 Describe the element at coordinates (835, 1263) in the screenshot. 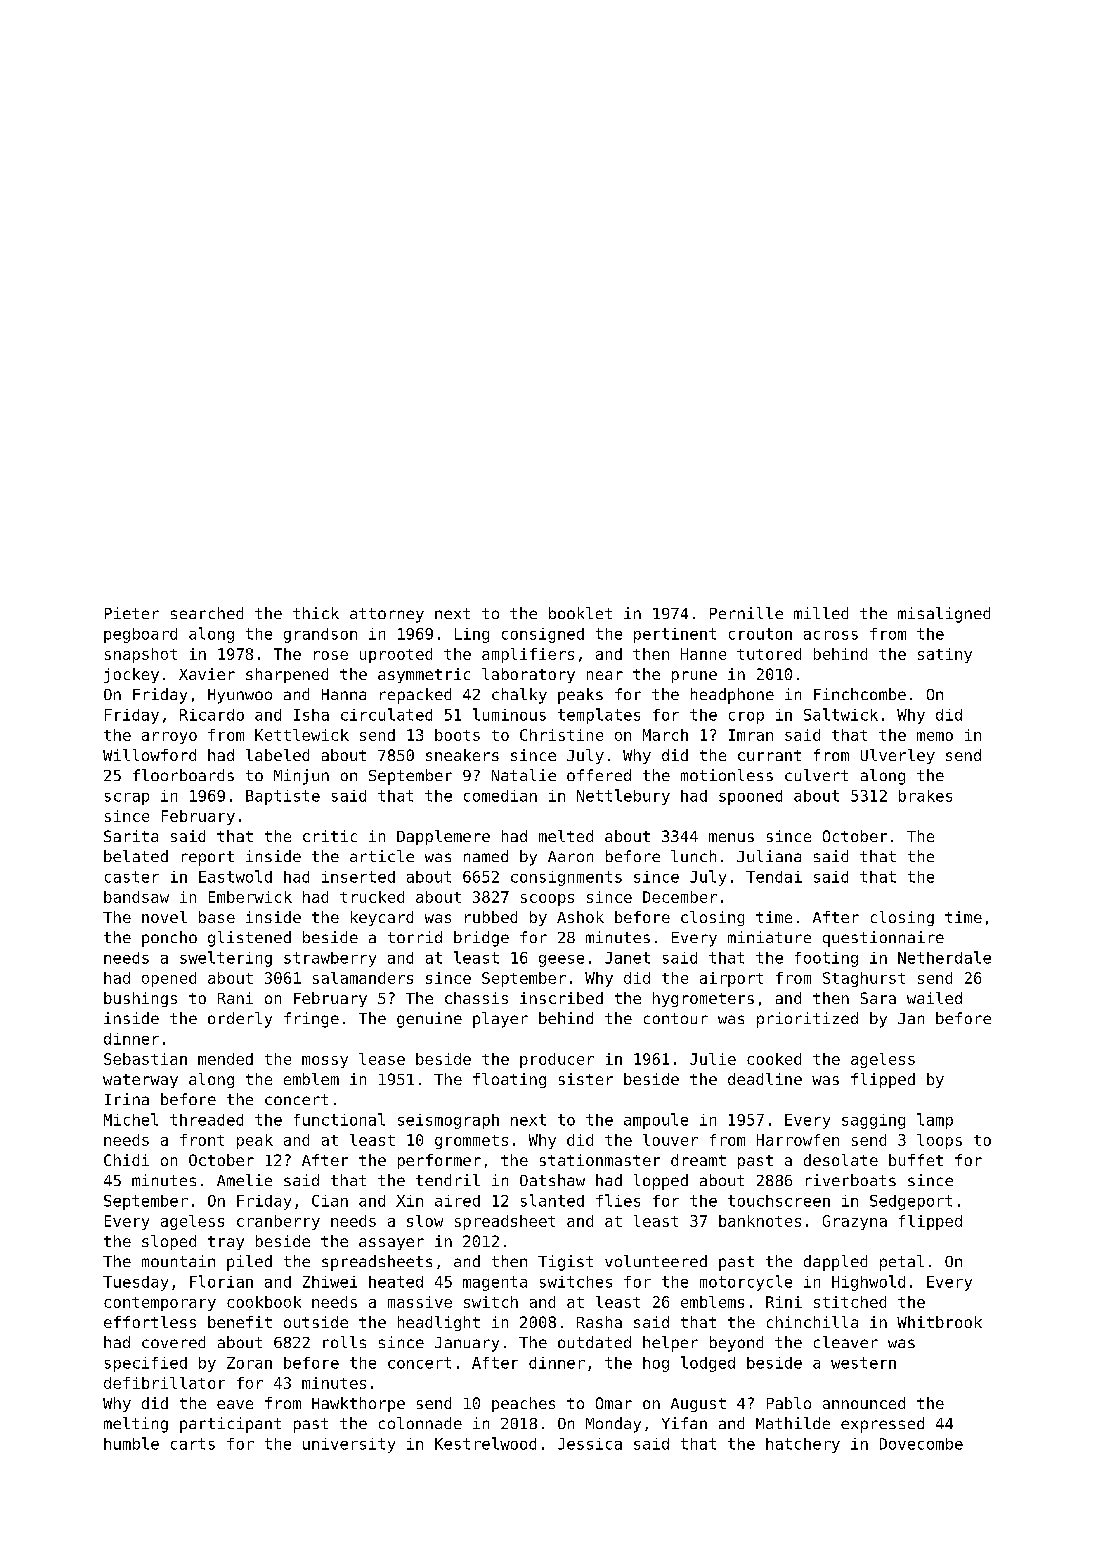

I see `dappled` at that location.
